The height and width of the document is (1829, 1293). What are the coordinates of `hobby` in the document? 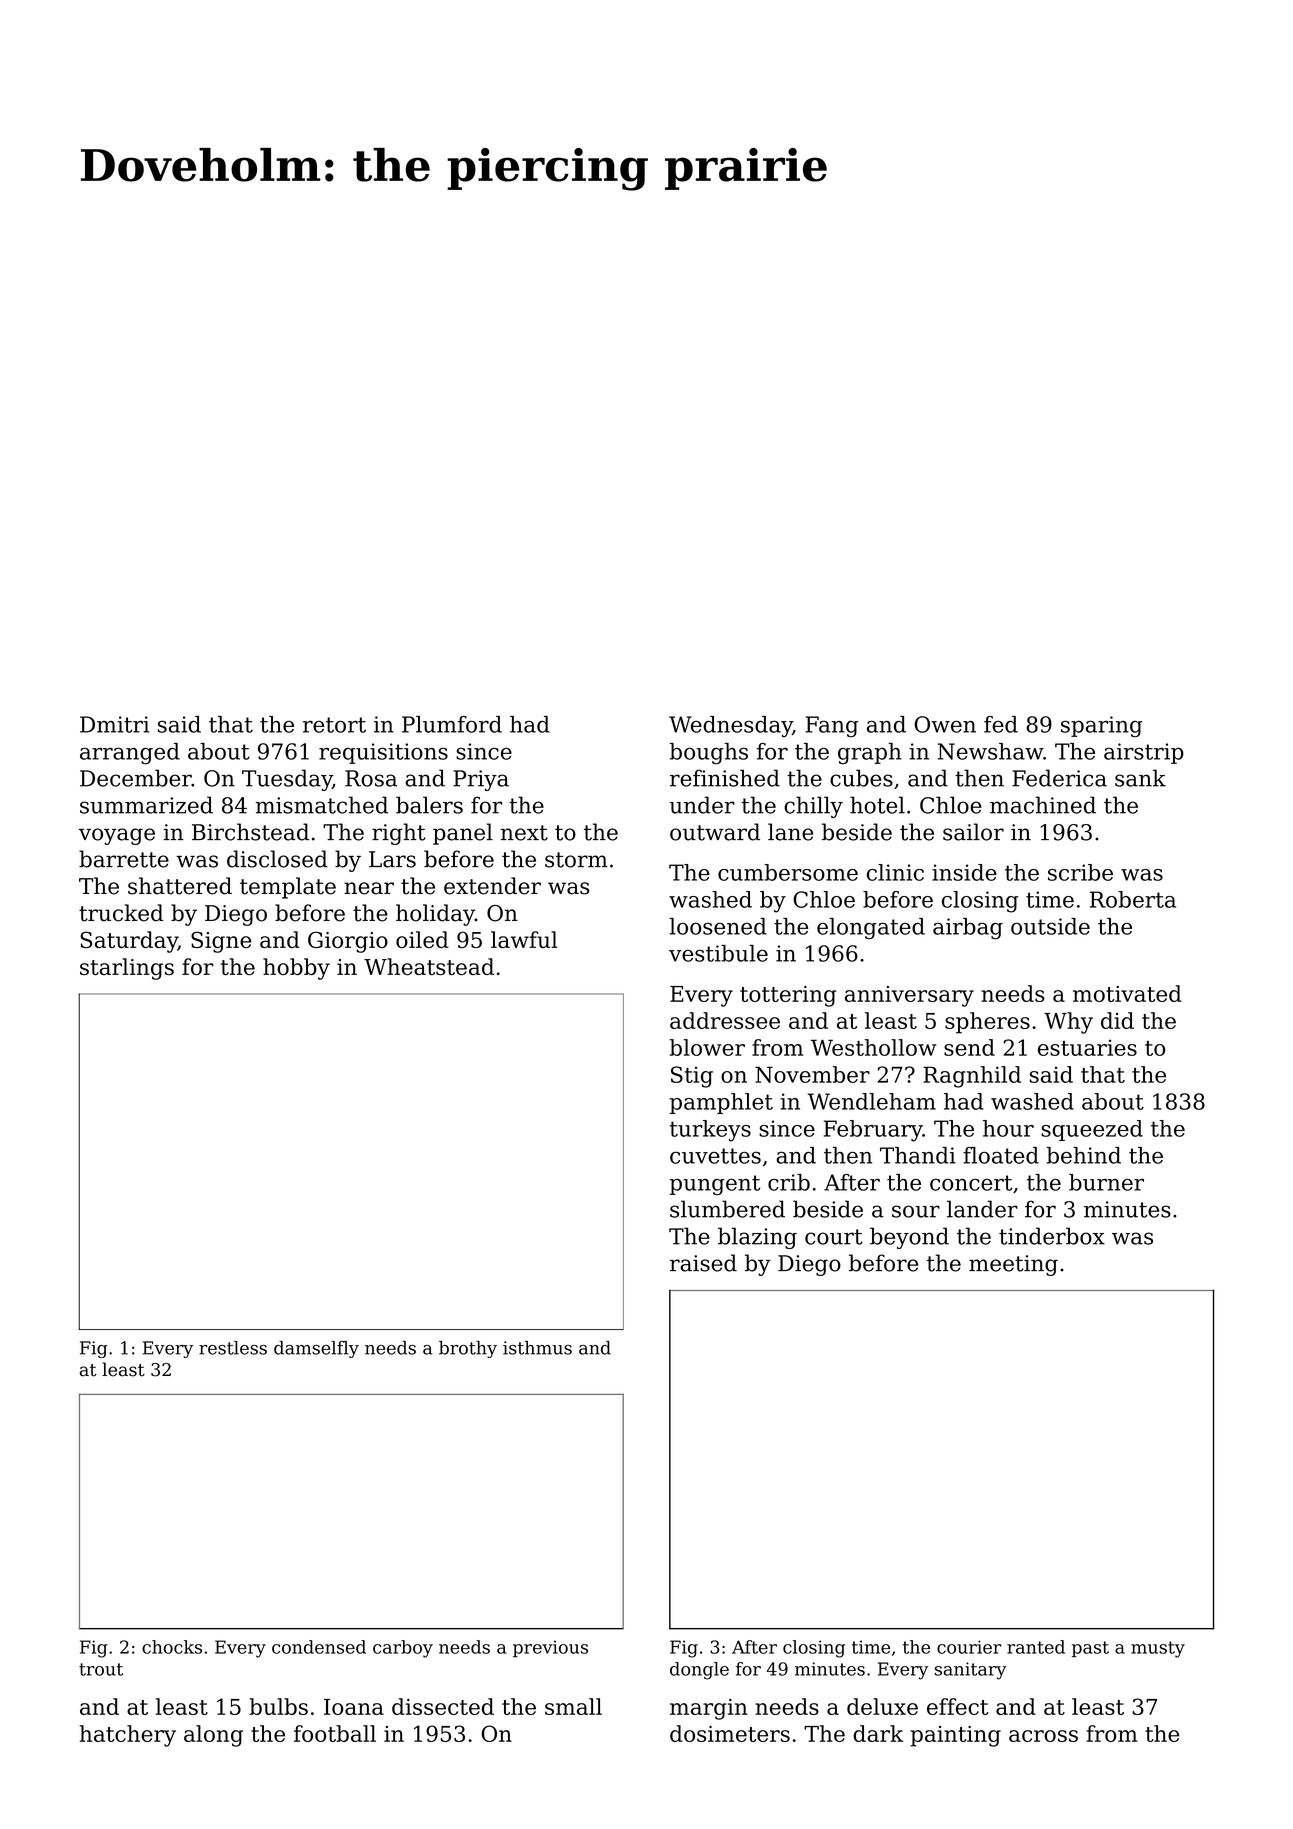 It's located at (296, 969).
